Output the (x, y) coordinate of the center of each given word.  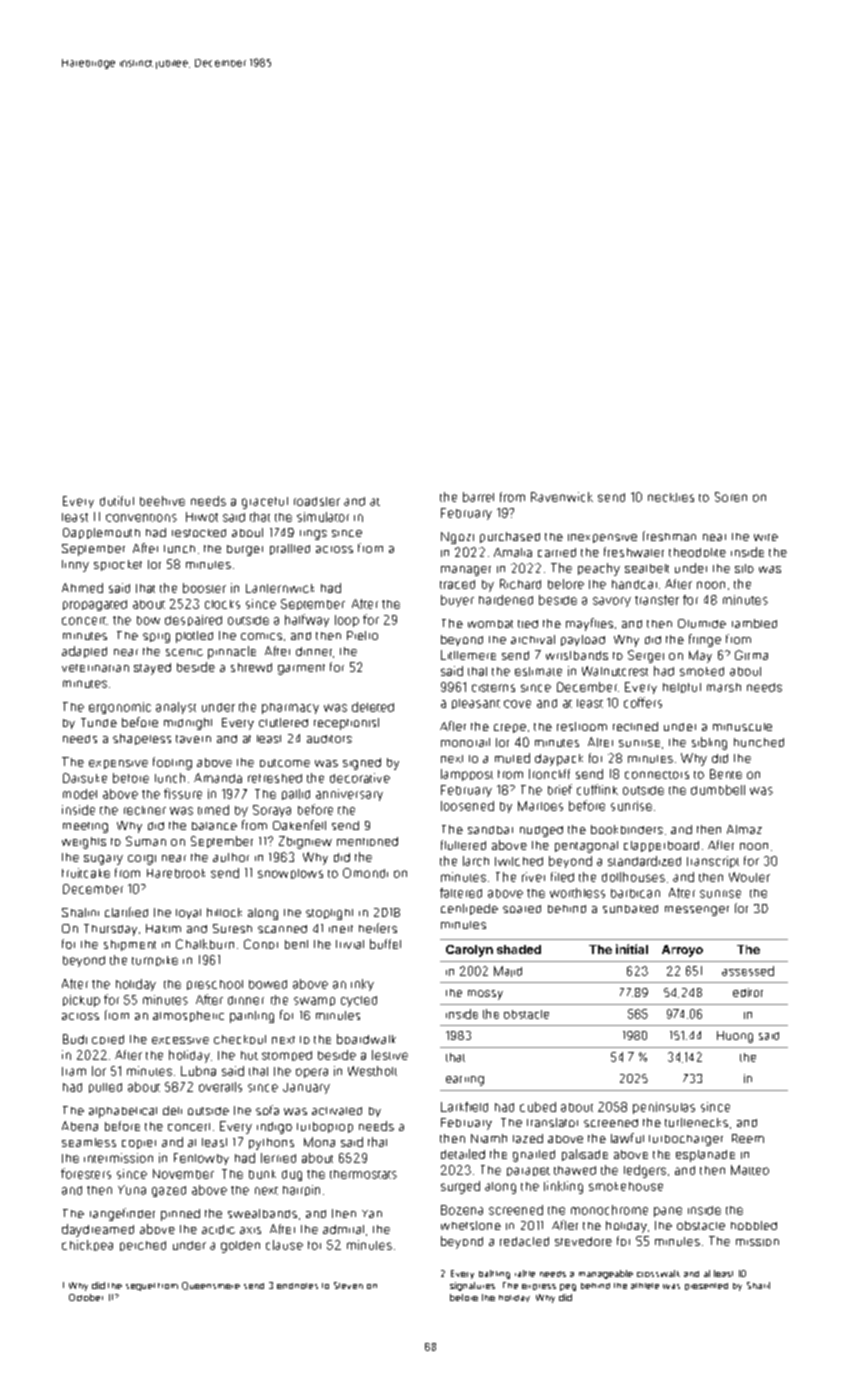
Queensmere (211, 1286)
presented (706, 1286)
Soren (731, 497)
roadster (317, 501)
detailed (463, 1154)
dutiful (117, 501)
